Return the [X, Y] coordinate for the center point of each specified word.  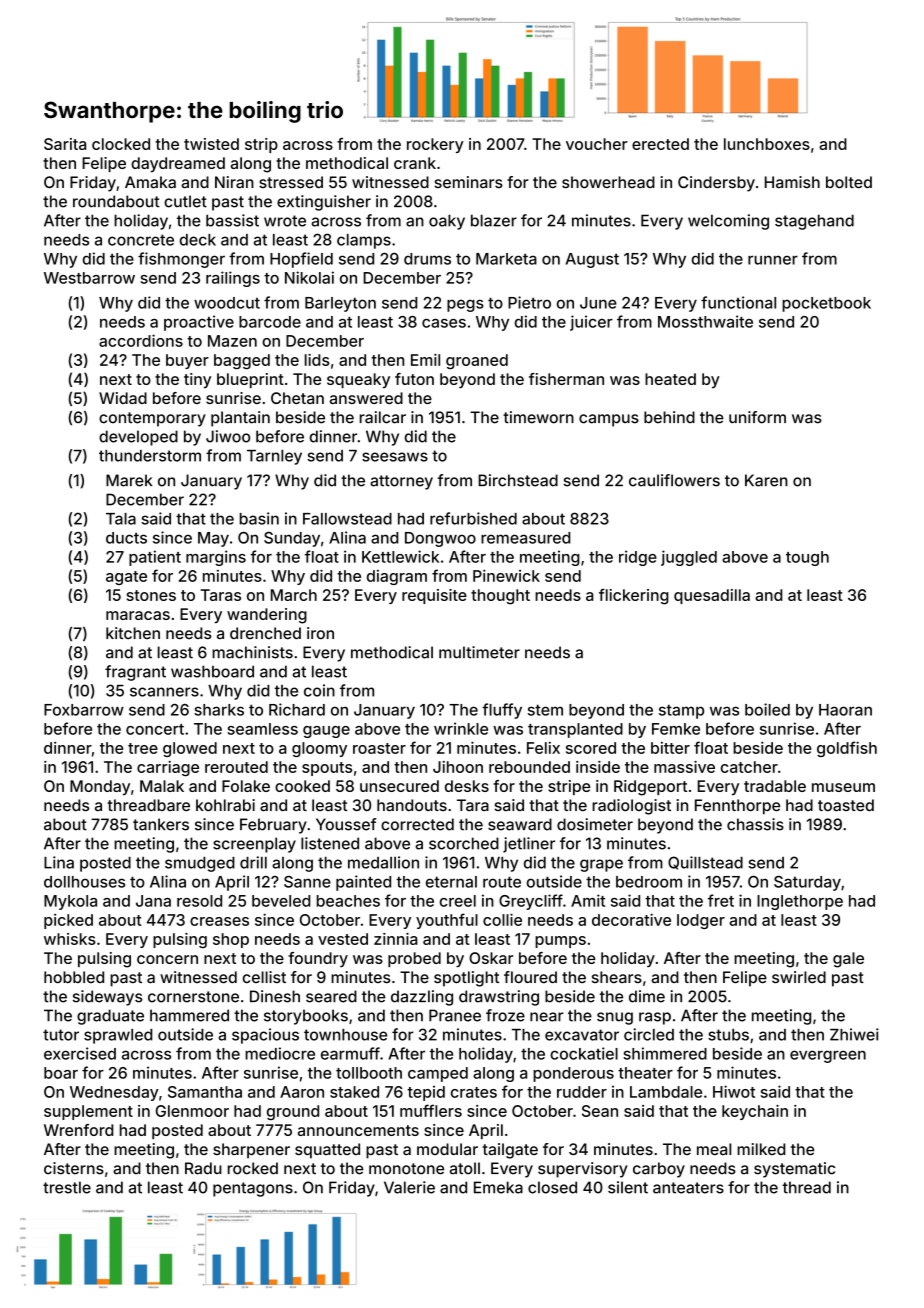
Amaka [150, 182]
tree [143, 748]
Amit [588, 900]
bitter [670, 748]
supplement [88, 1112]
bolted [849, 182]
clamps [364, 241]
